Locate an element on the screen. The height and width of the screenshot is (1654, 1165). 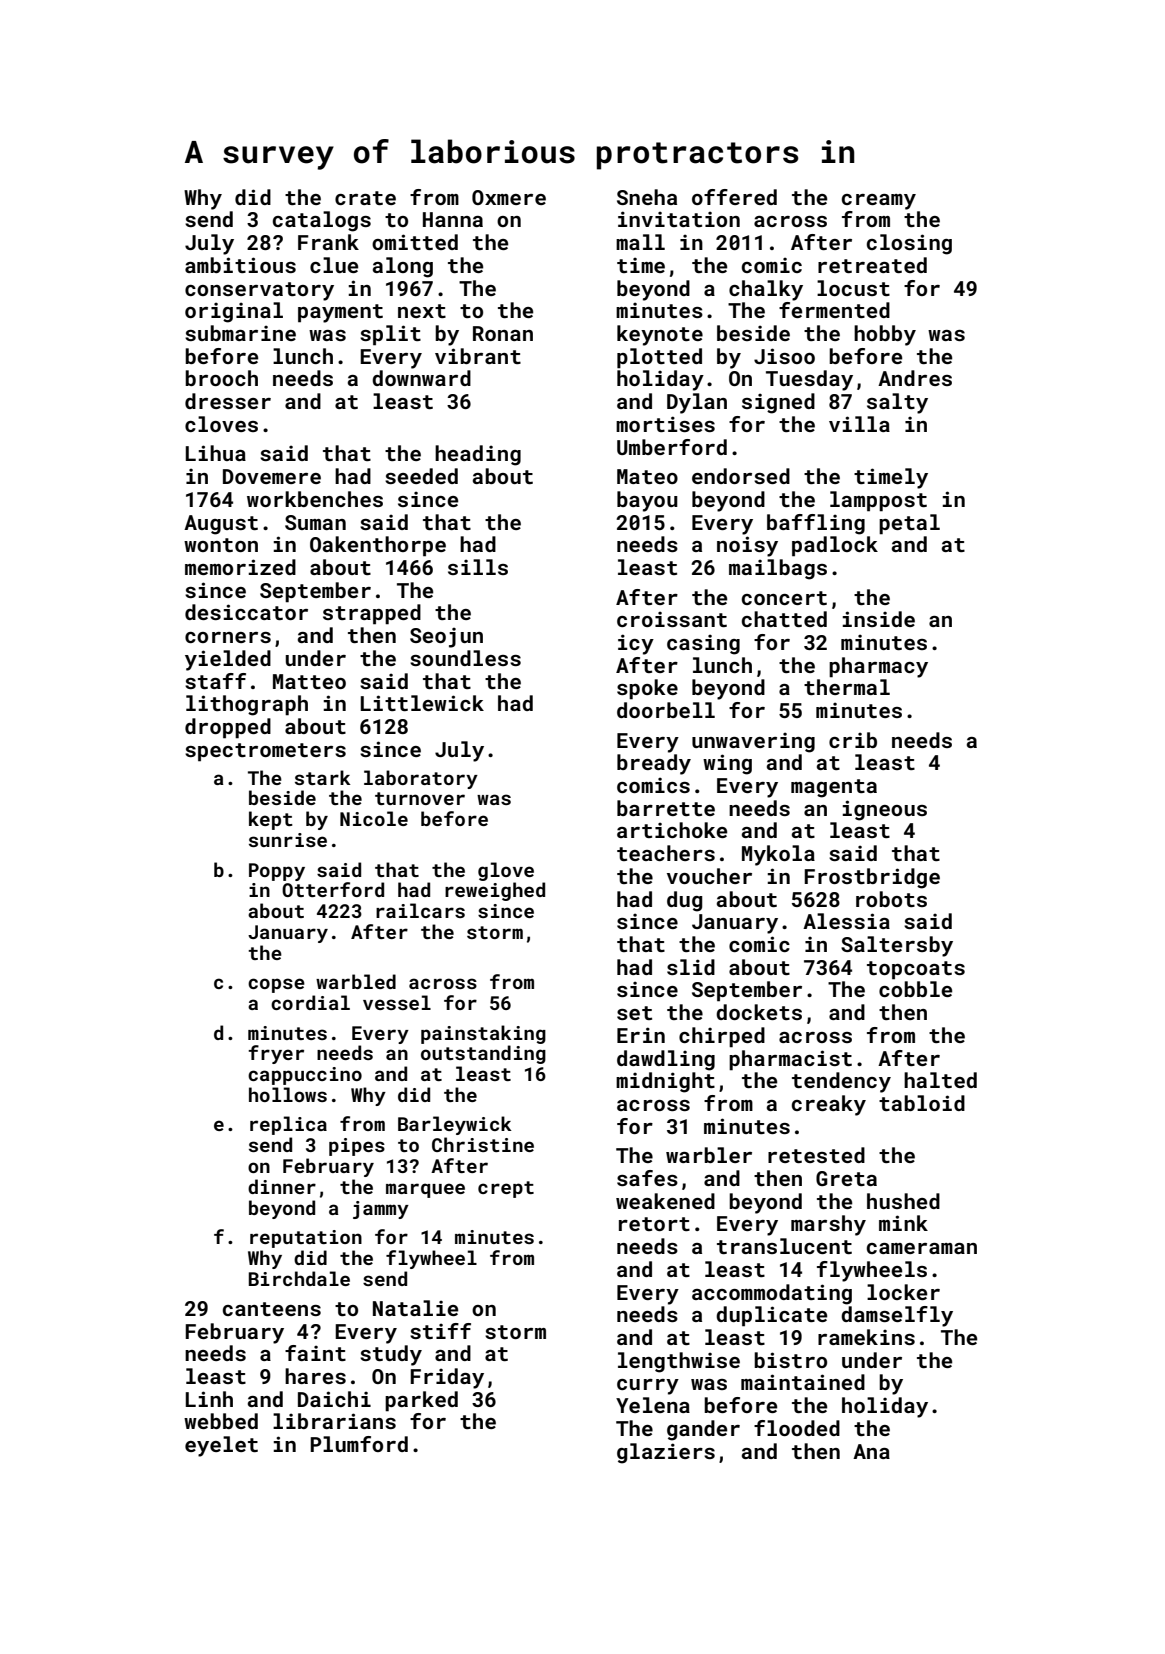
memorized is located at coordinates (240, 567).
